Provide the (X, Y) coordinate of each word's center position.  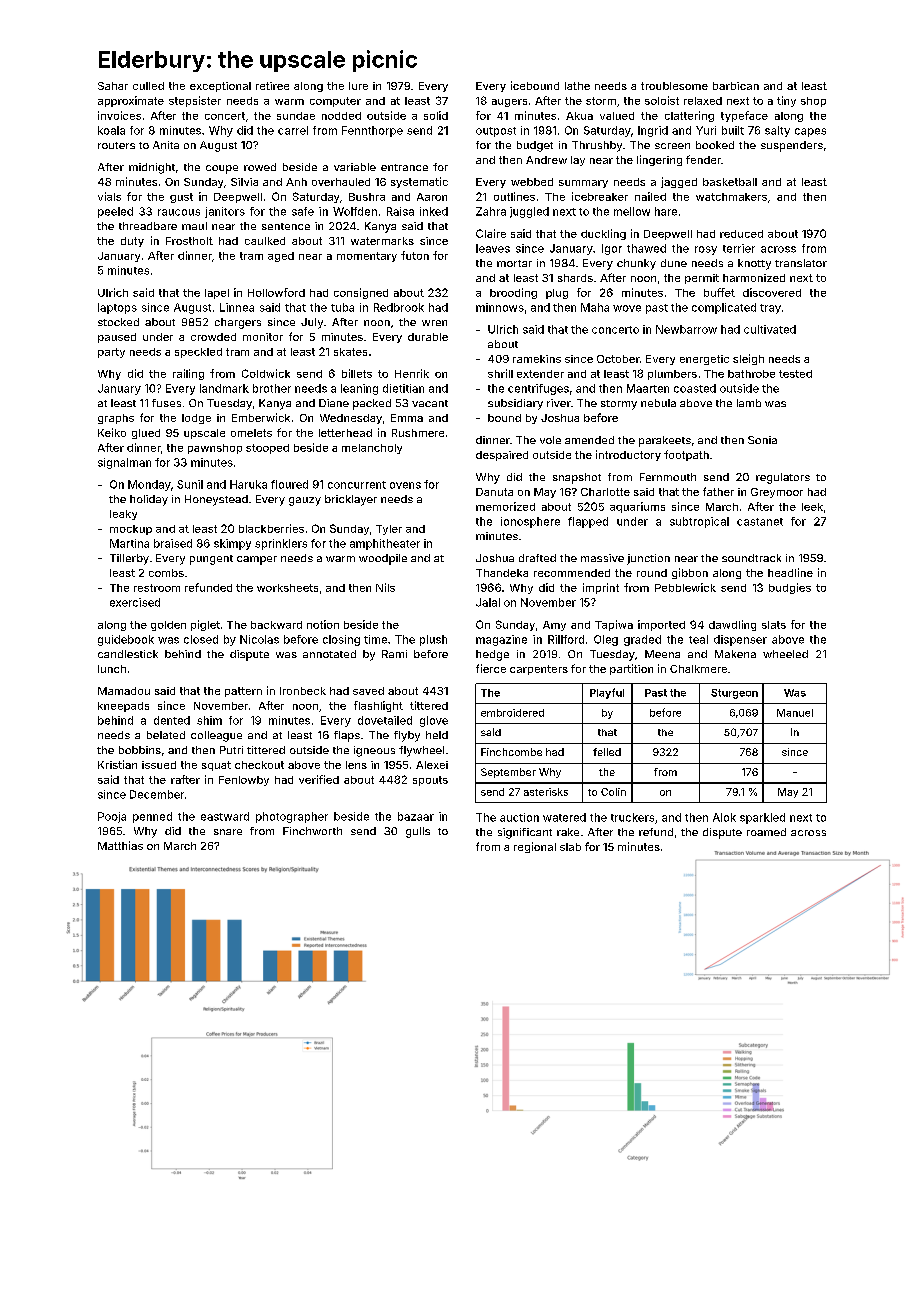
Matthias (120, 845)
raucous (179, 212)
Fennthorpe (372, 131)
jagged (679, 182)
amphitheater (385, 544)
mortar (514, 263)
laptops (117, 308)
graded (642, 640)
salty (777, 131)
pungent (211, 560)
